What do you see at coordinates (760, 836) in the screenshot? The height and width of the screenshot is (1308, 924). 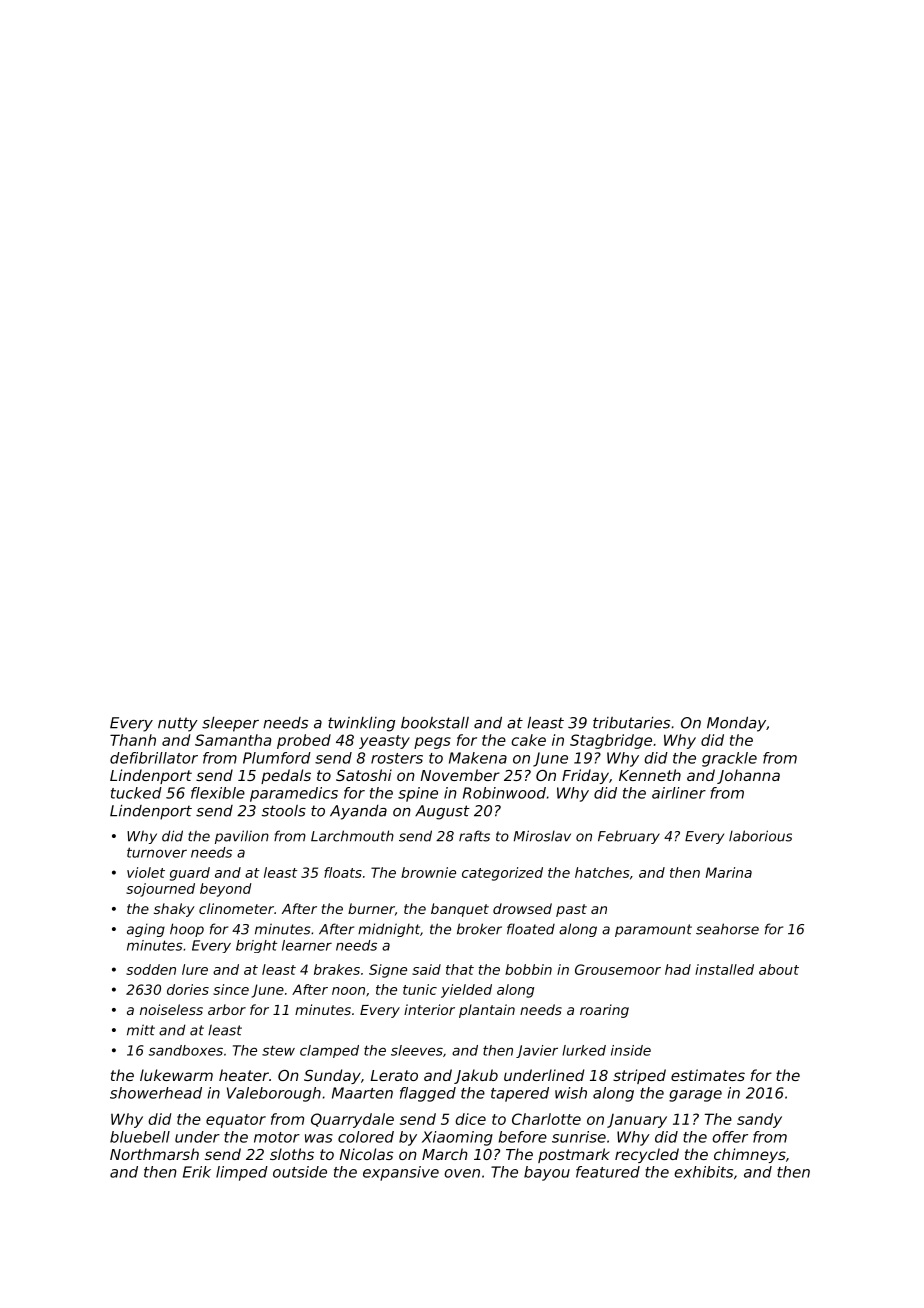 I see `laborious` at bounding box center [760, 836].
